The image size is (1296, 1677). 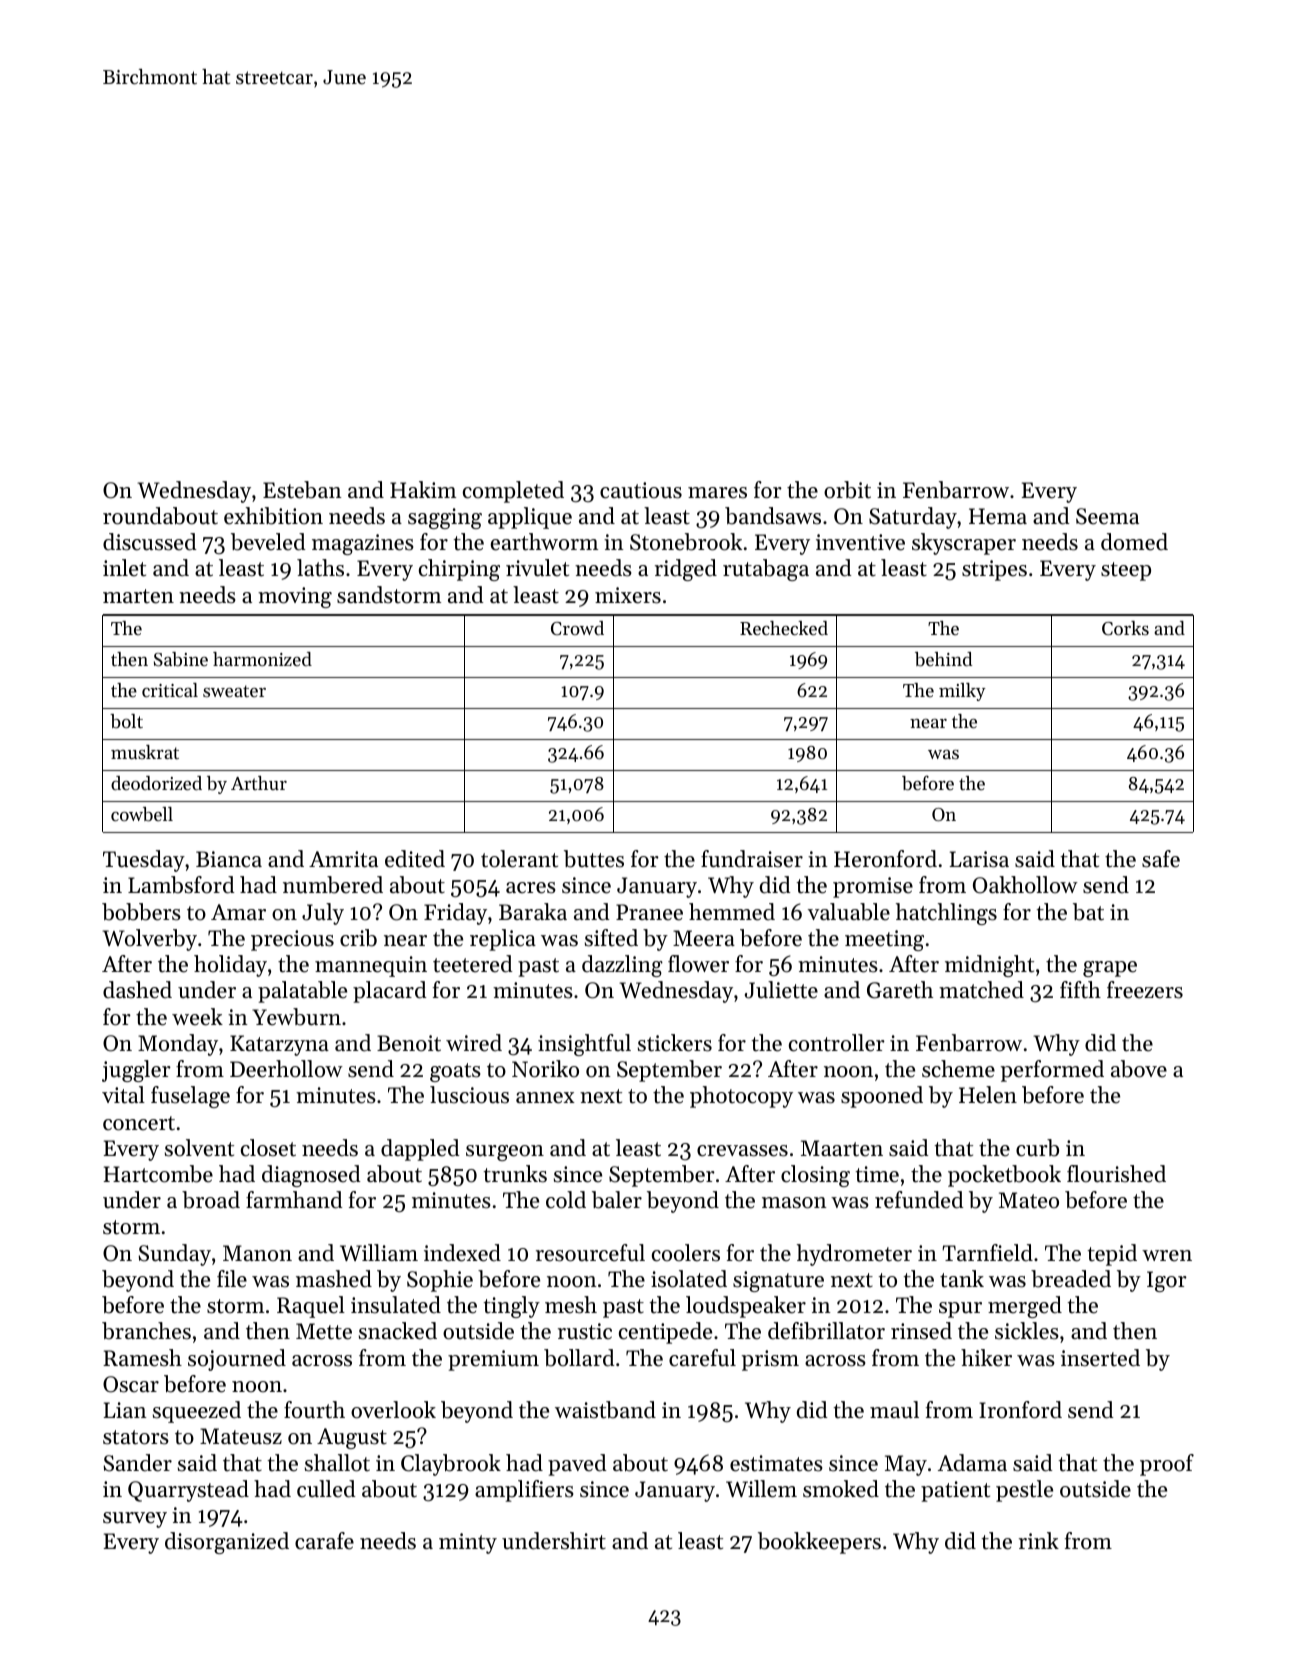 What do you see at coordinates (545, 1098) in the screenshot?
I see `annex` at bounding box center [545, 1098].
